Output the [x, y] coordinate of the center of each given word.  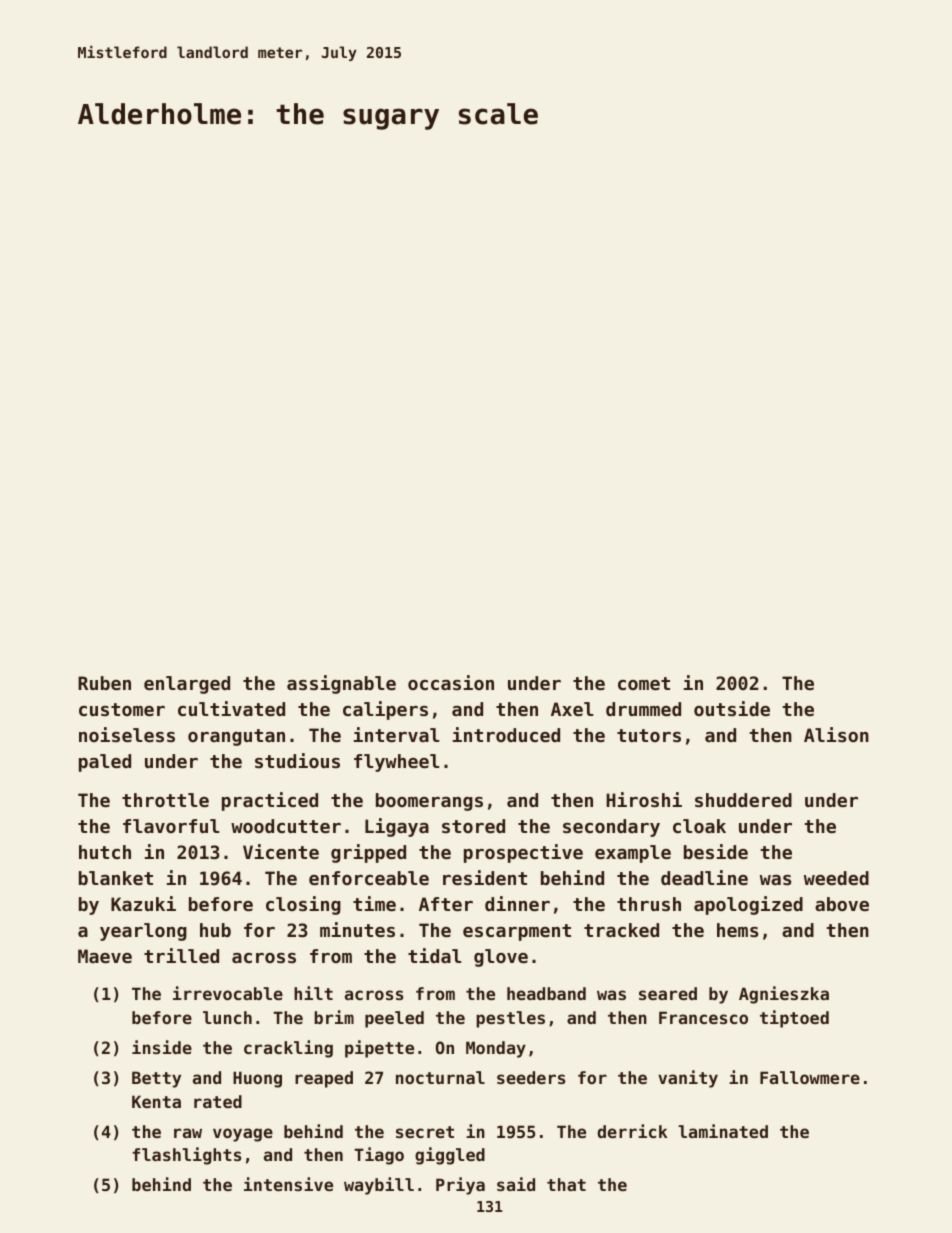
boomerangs [429, 802]
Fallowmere [810, 1077]
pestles [510, 1019]
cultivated [231, 708]
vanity [688, 1079]
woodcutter [286, 826]
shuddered [743, 800]
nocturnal [440, 1077]
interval [397, 734]
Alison [836, 734]
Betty [156, 1079]
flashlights [186, 1156]
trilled [181, 955]
